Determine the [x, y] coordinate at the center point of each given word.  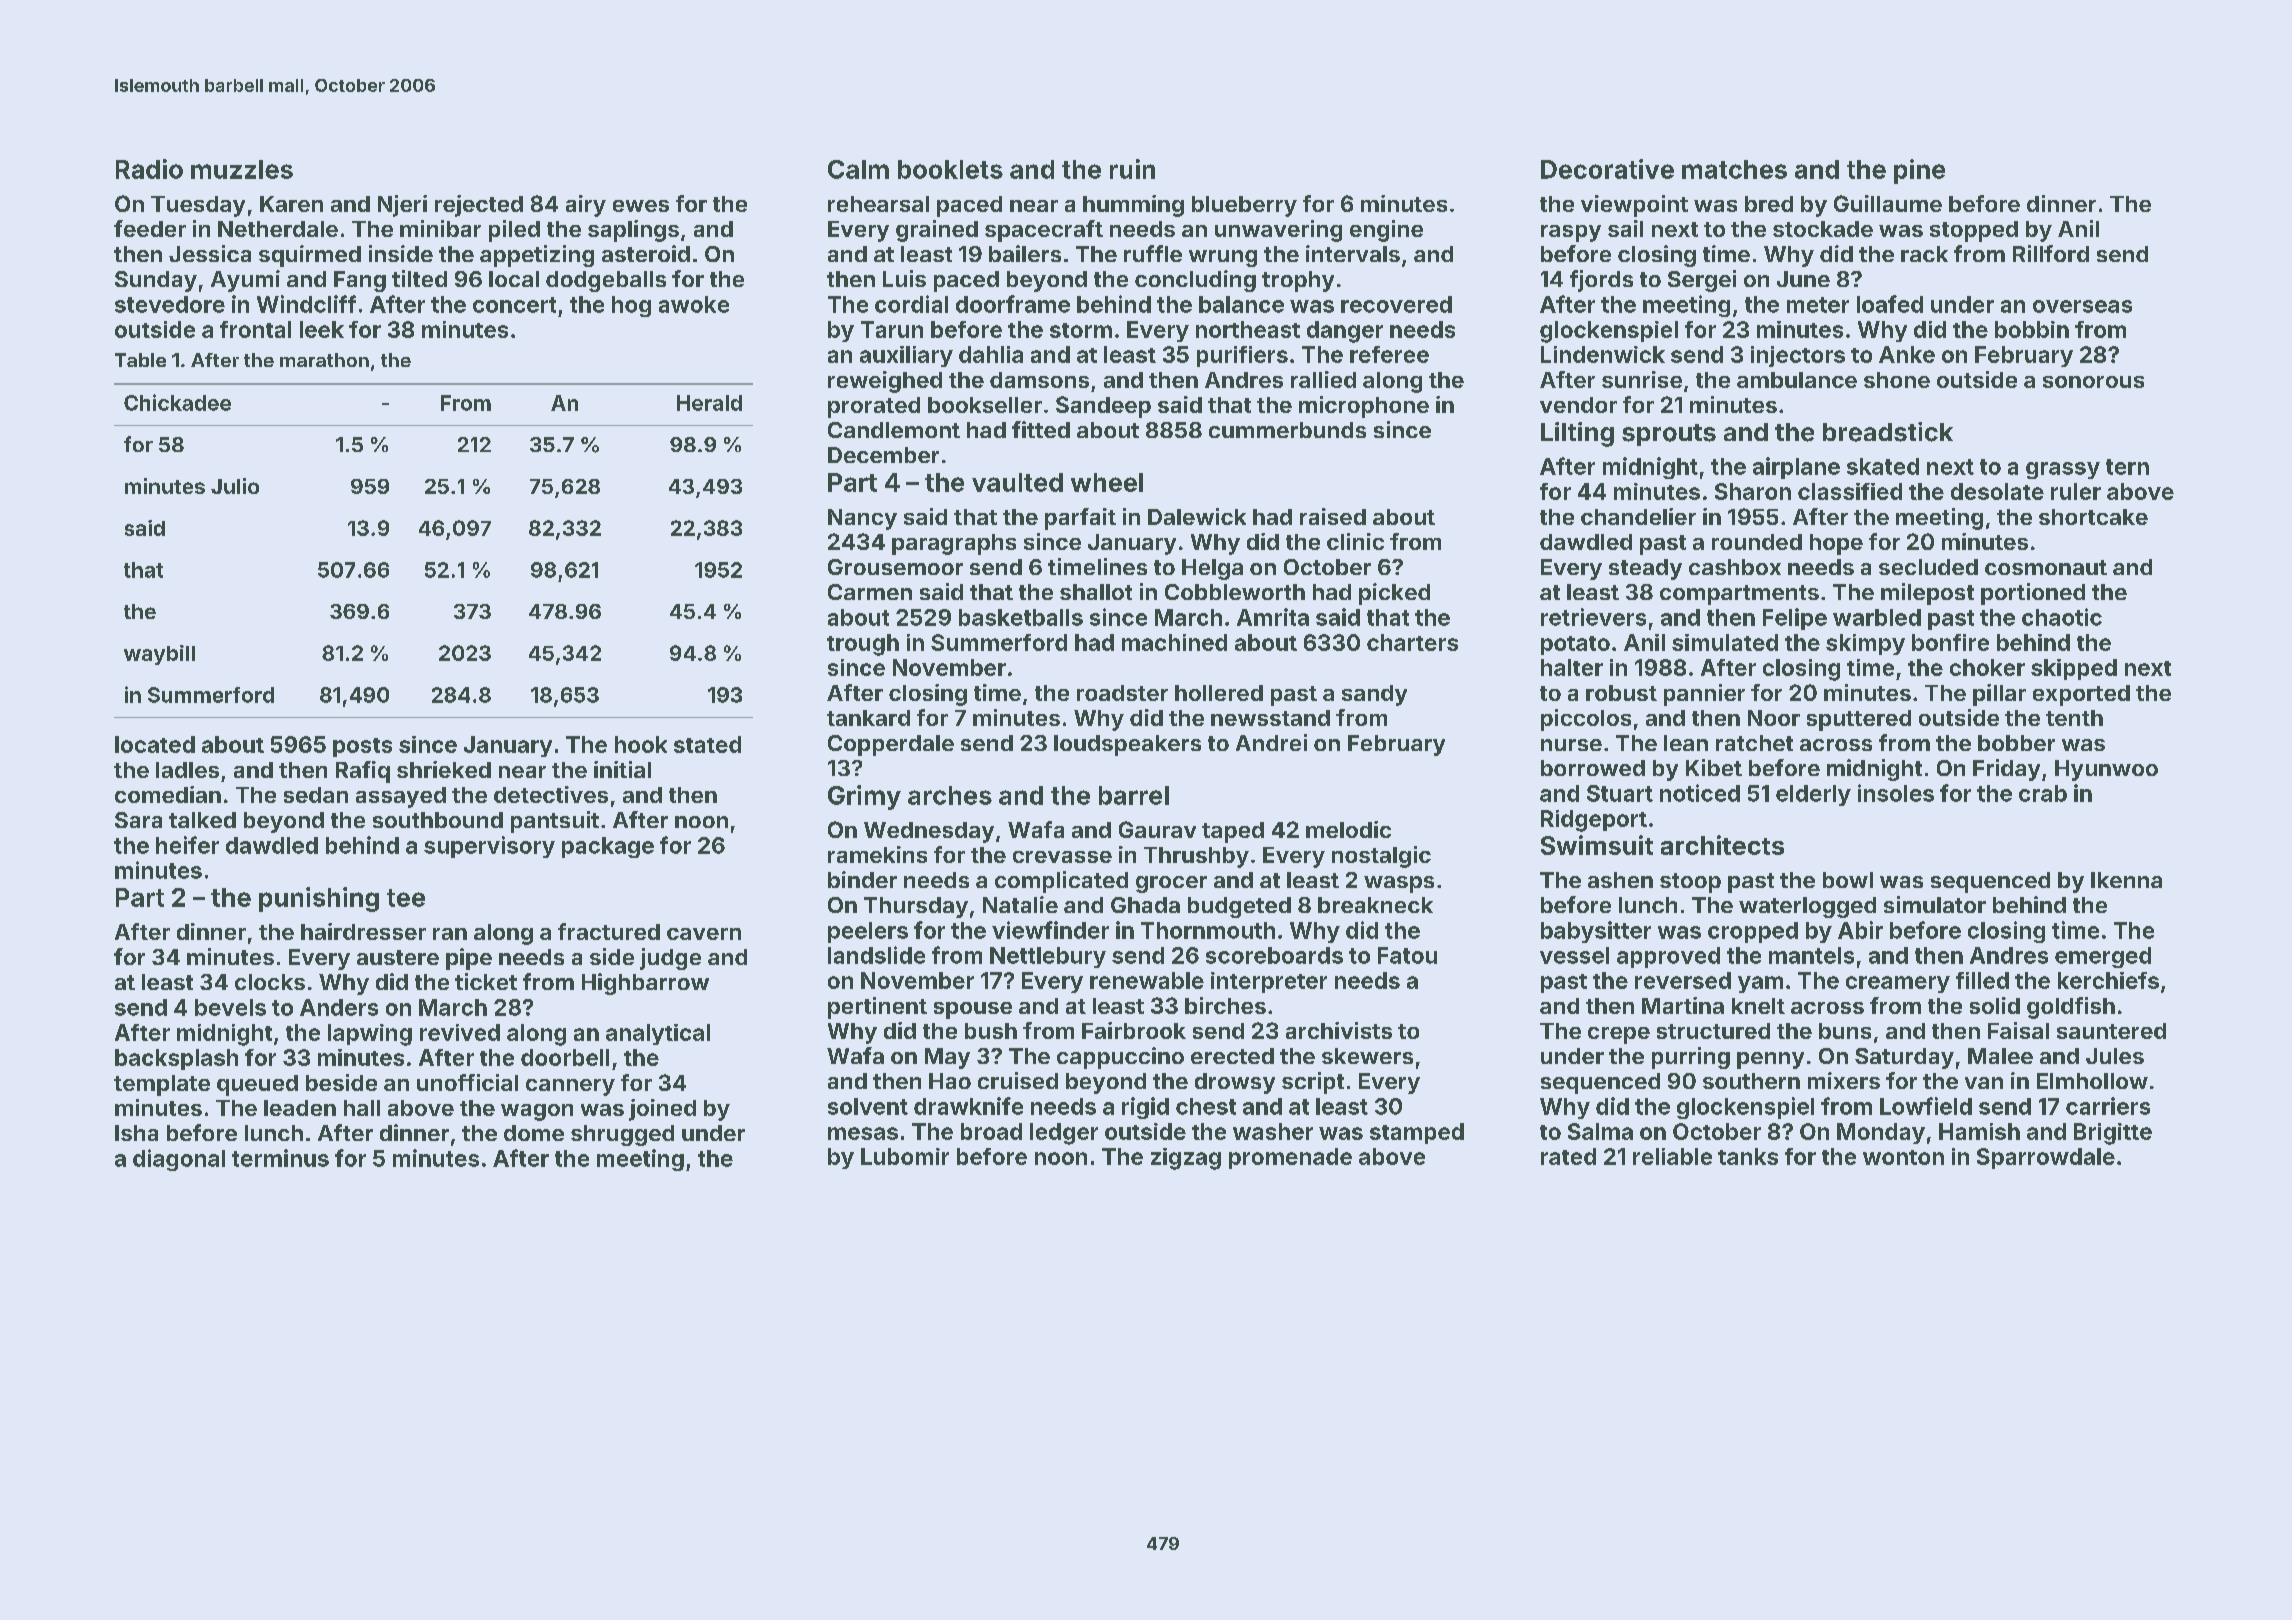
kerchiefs [2108, 980]
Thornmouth [1208, 930]
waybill [159, 655]
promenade [1290, 1158]
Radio [149, 169]
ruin [1132, 169]
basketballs [1021, 617]
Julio [235, 486]
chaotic [2062, 617]
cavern [704, 934]
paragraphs [954, 544]
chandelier [1638, 516]
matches [1734, 169]
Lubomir [905, 1156]
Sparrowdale [2046, 1158]
